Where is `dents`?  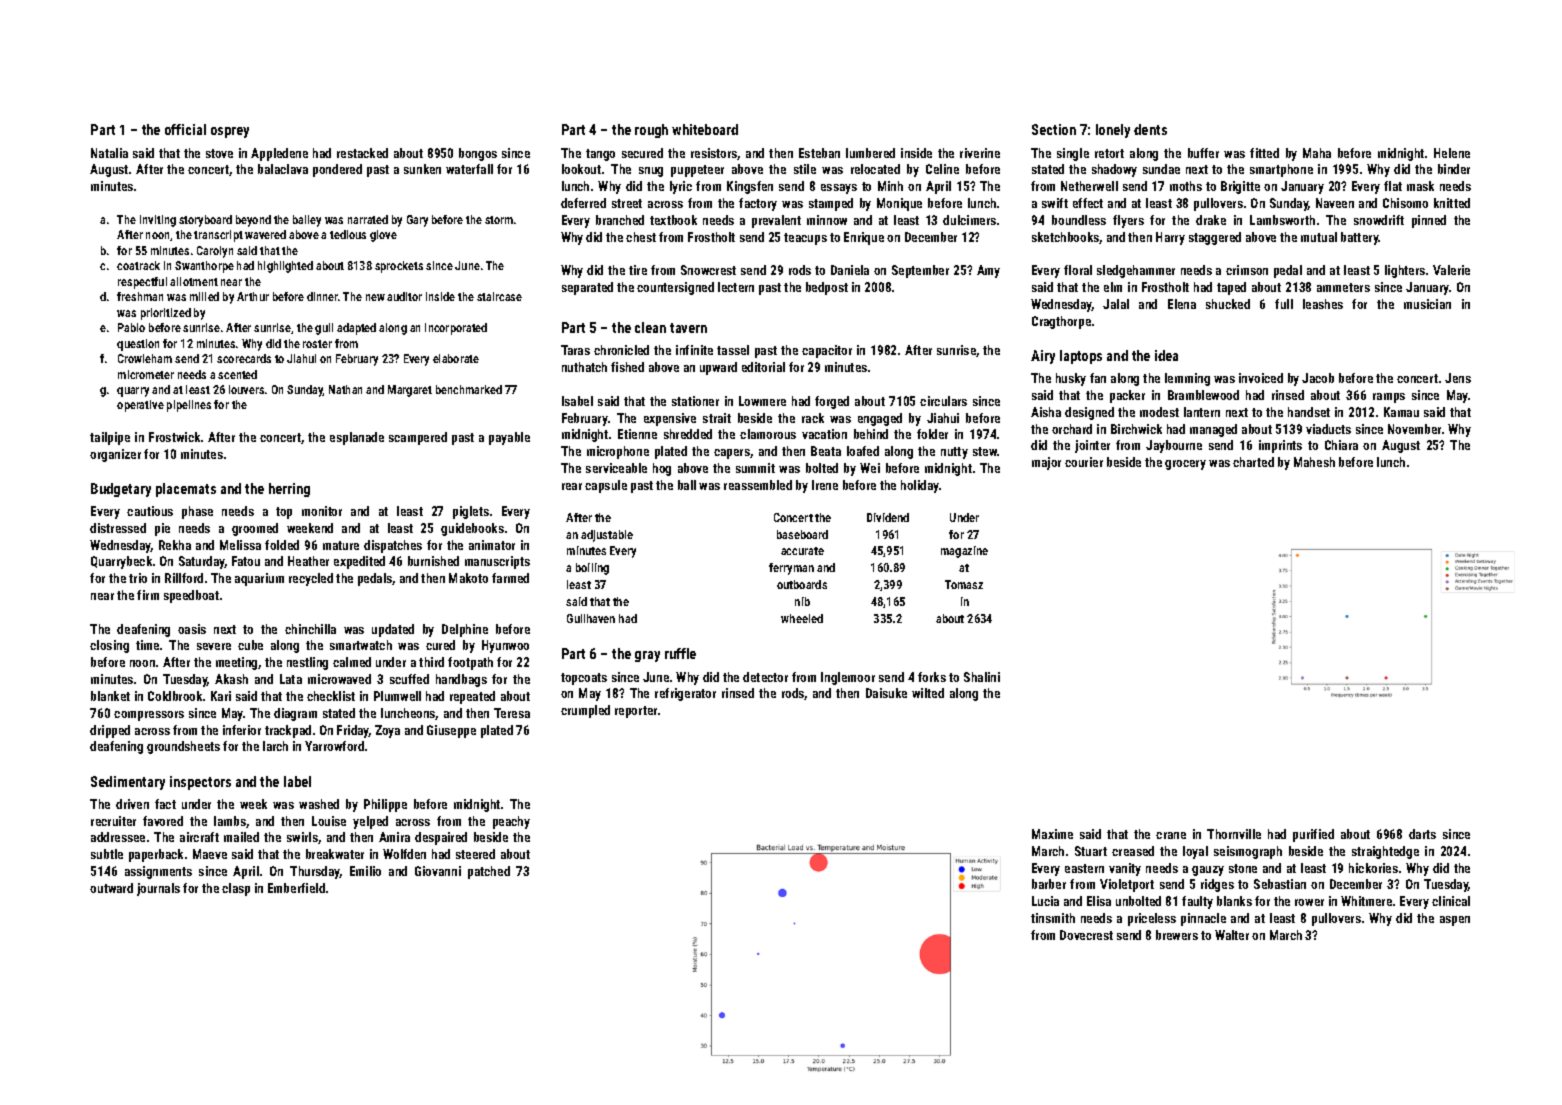 dents is located at coordinates (1150, 129).
